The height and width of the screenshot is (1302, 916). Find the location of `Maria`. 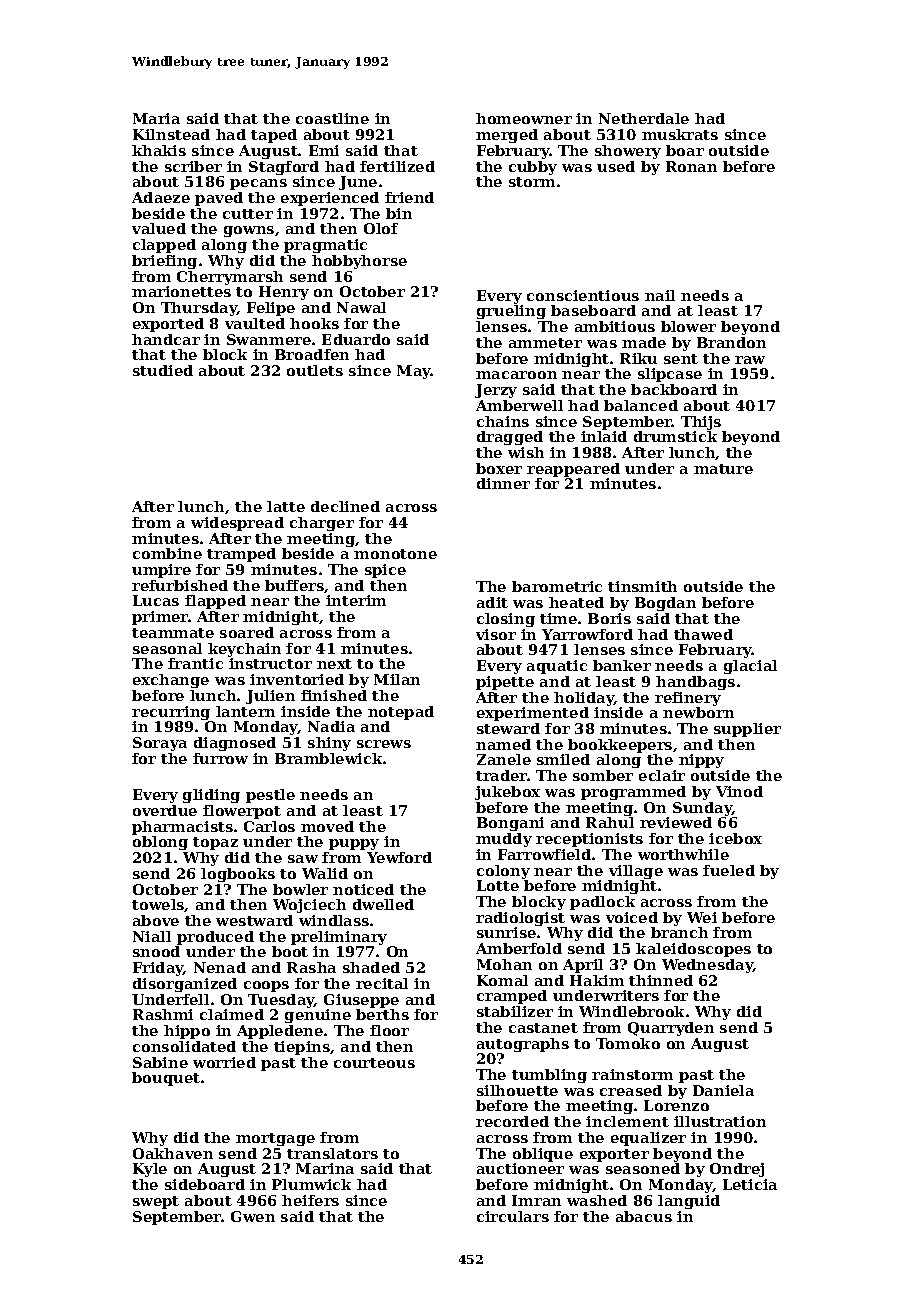

Maria is located at coordinates (156, 118).
